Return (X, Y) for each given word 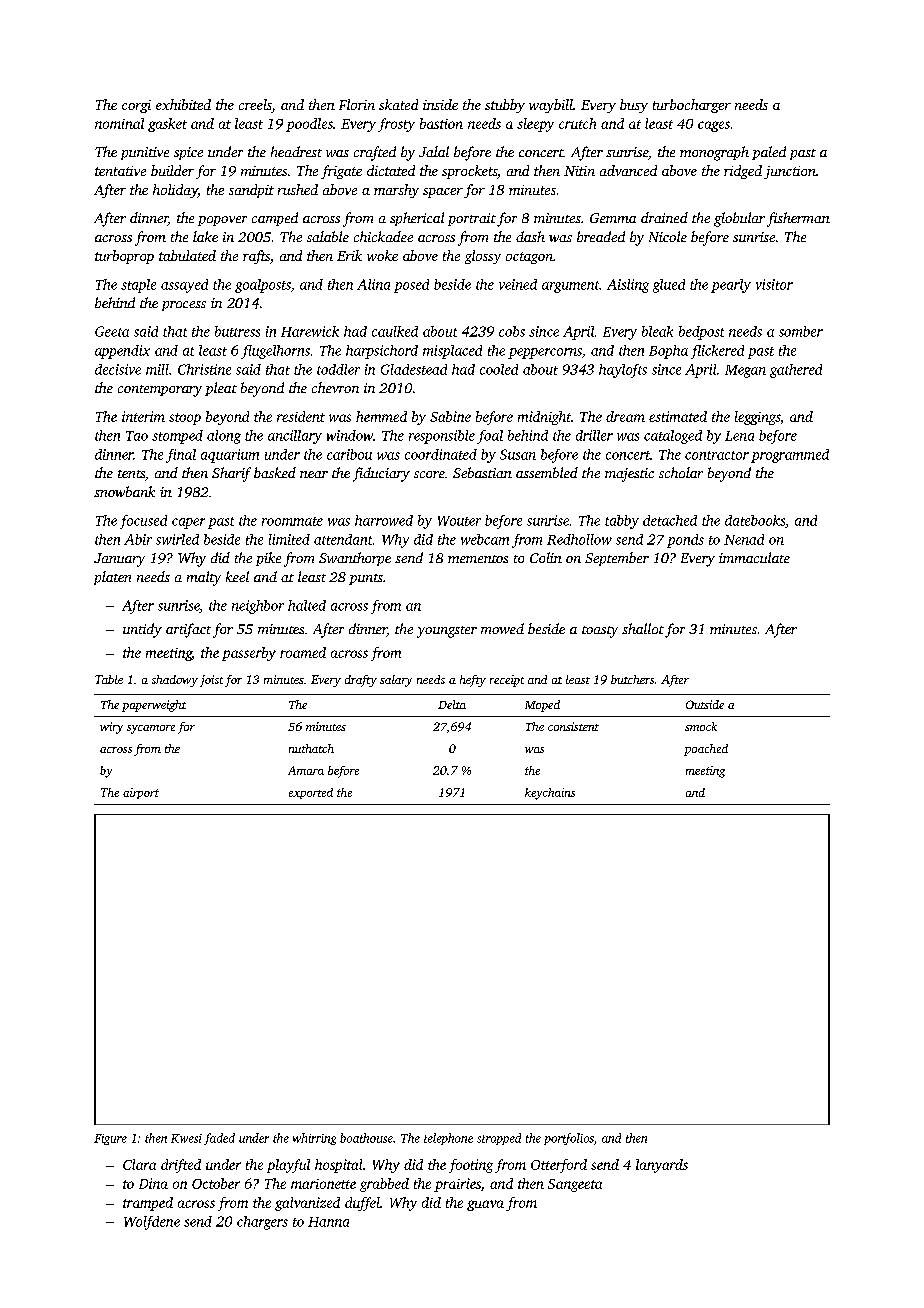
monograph (714, 153)
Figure (110, 1139)
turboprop (124, 257)
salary (396, 681)
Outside (705, 704)
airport (141, 793)
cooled (499, 369)
